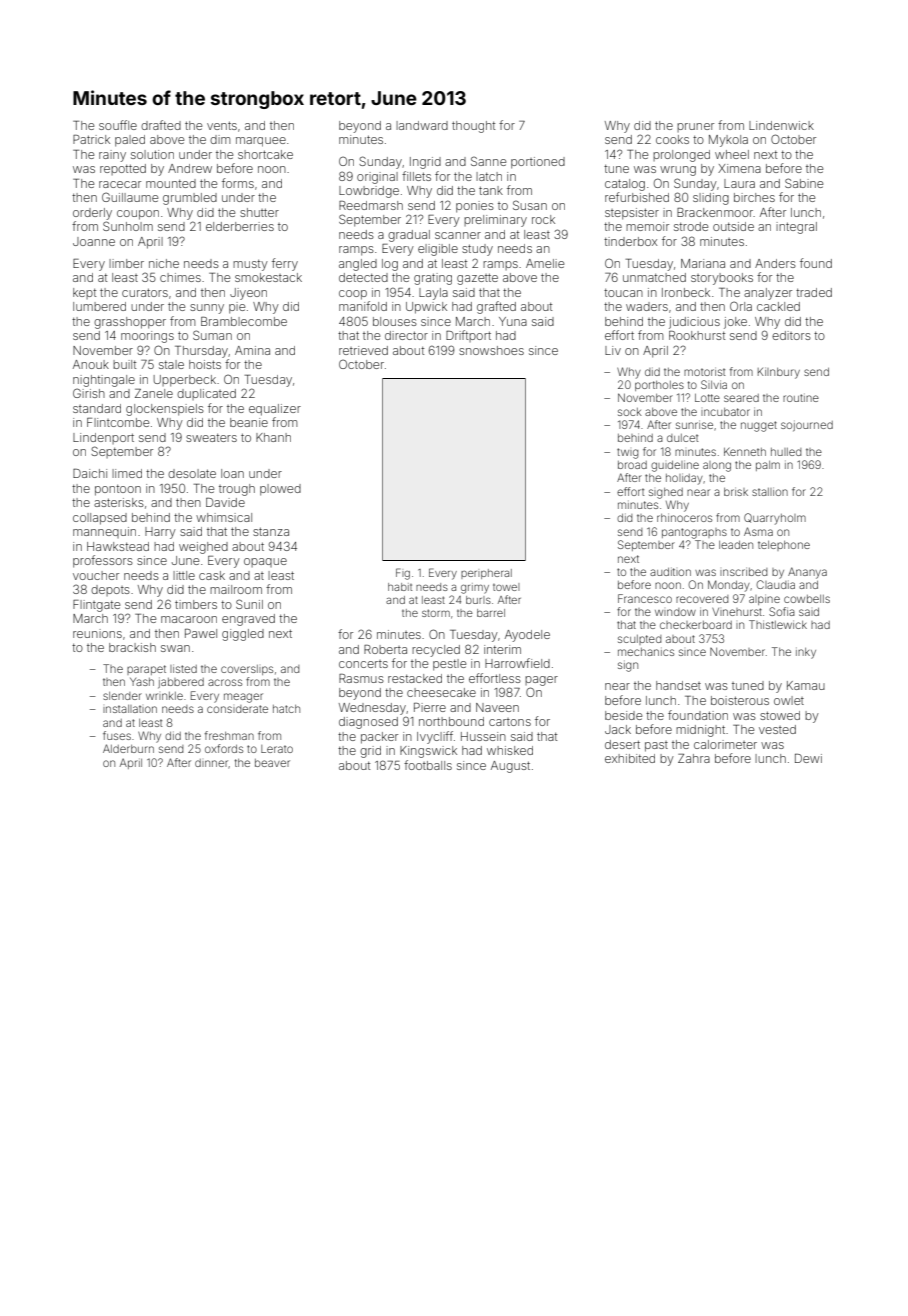 Image resolution: width=908 pixels, height=1316 pixels. What do you see at coordinates (100, 519) in the image?
I see `collapsed` at bounding box center [100, 519].
